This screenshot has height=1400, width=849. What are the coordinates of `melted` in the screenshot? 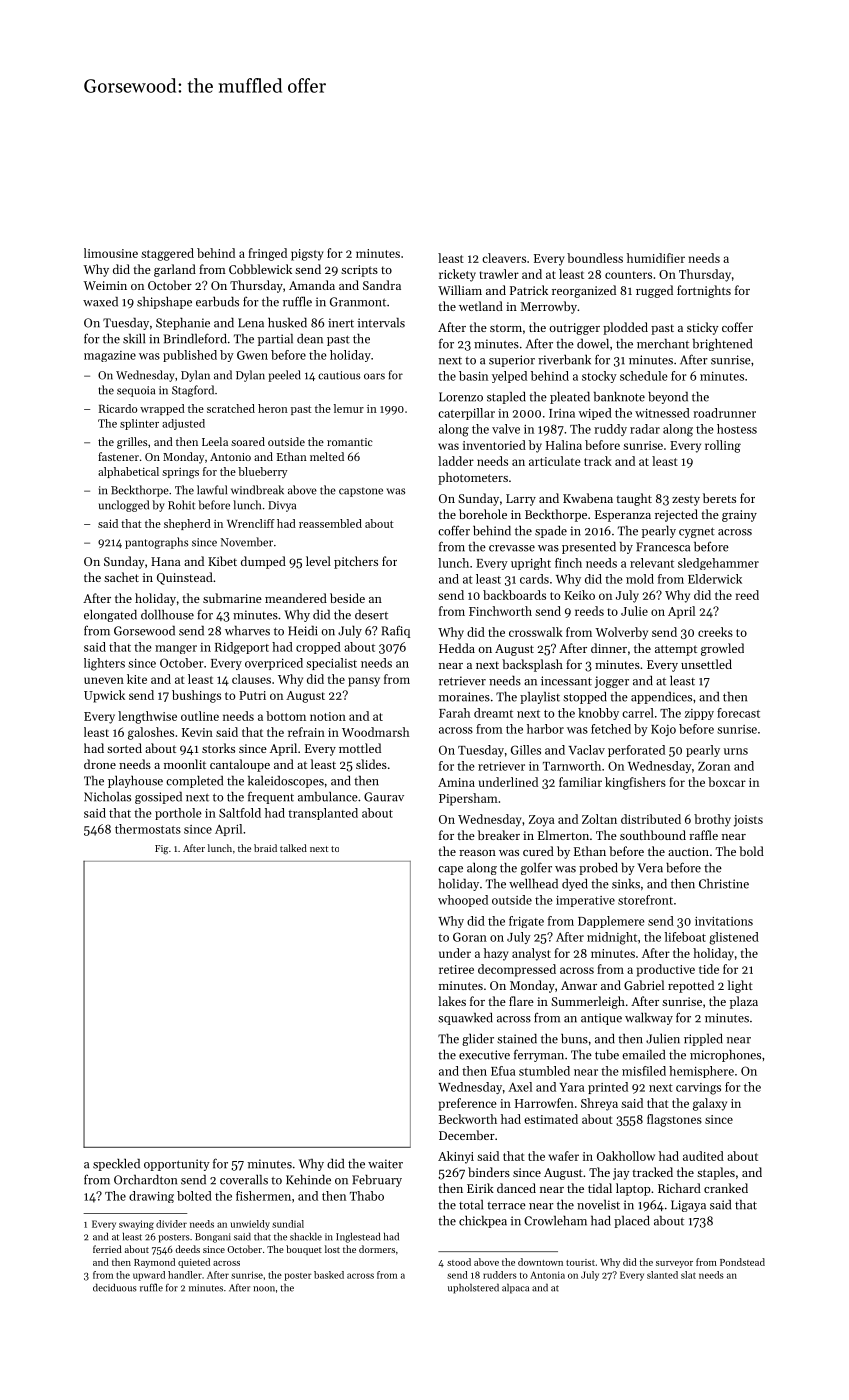 It's located at (327, 456).
